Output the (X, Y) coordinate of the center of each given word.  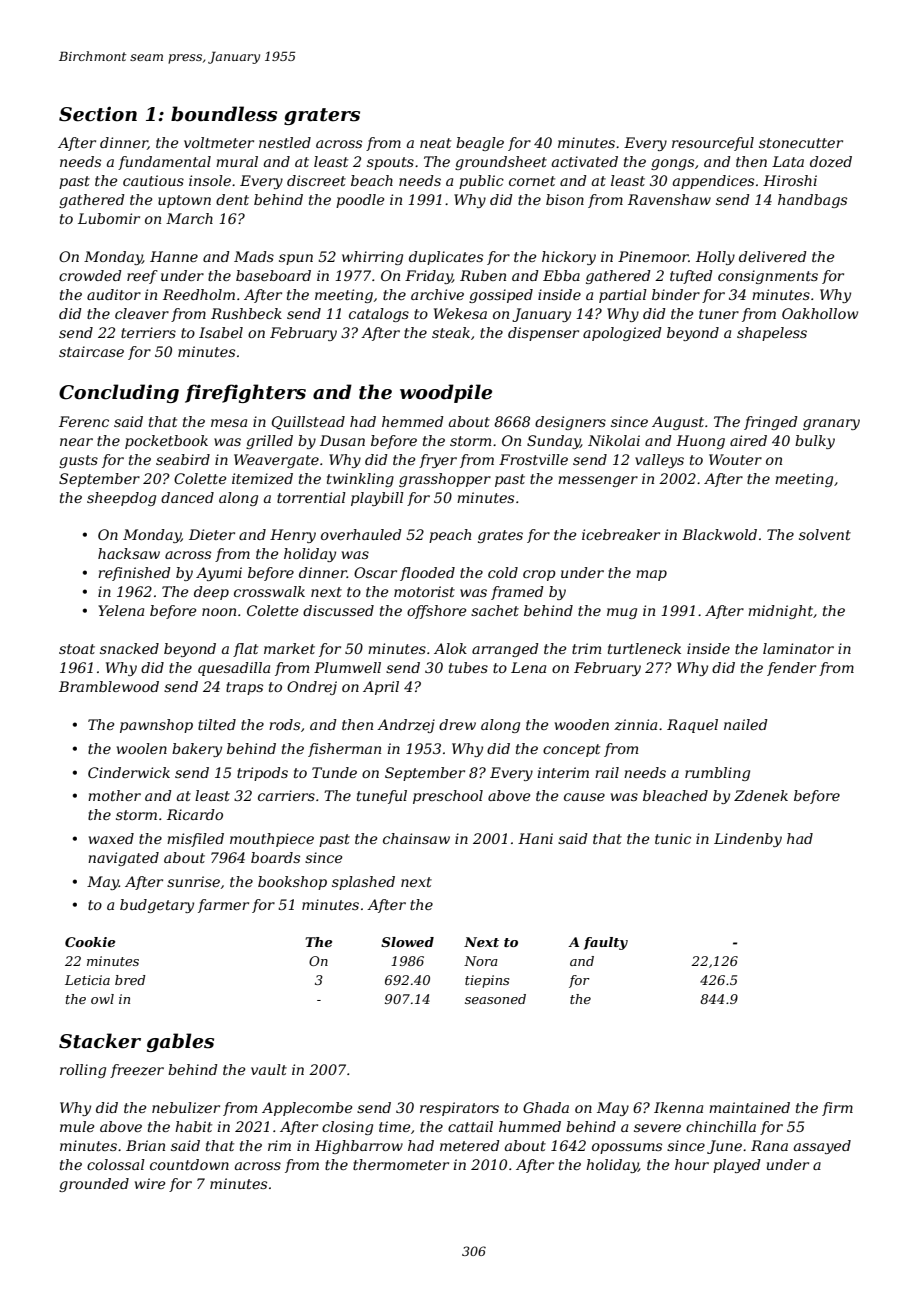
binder (676, 294)
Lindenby (748, 840)
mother (114, 795)
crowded (90, 275)
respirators (459, 1109)
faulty (606, 943)
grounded (94, 1185)
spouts (390, 163)
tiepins (487, 981)
